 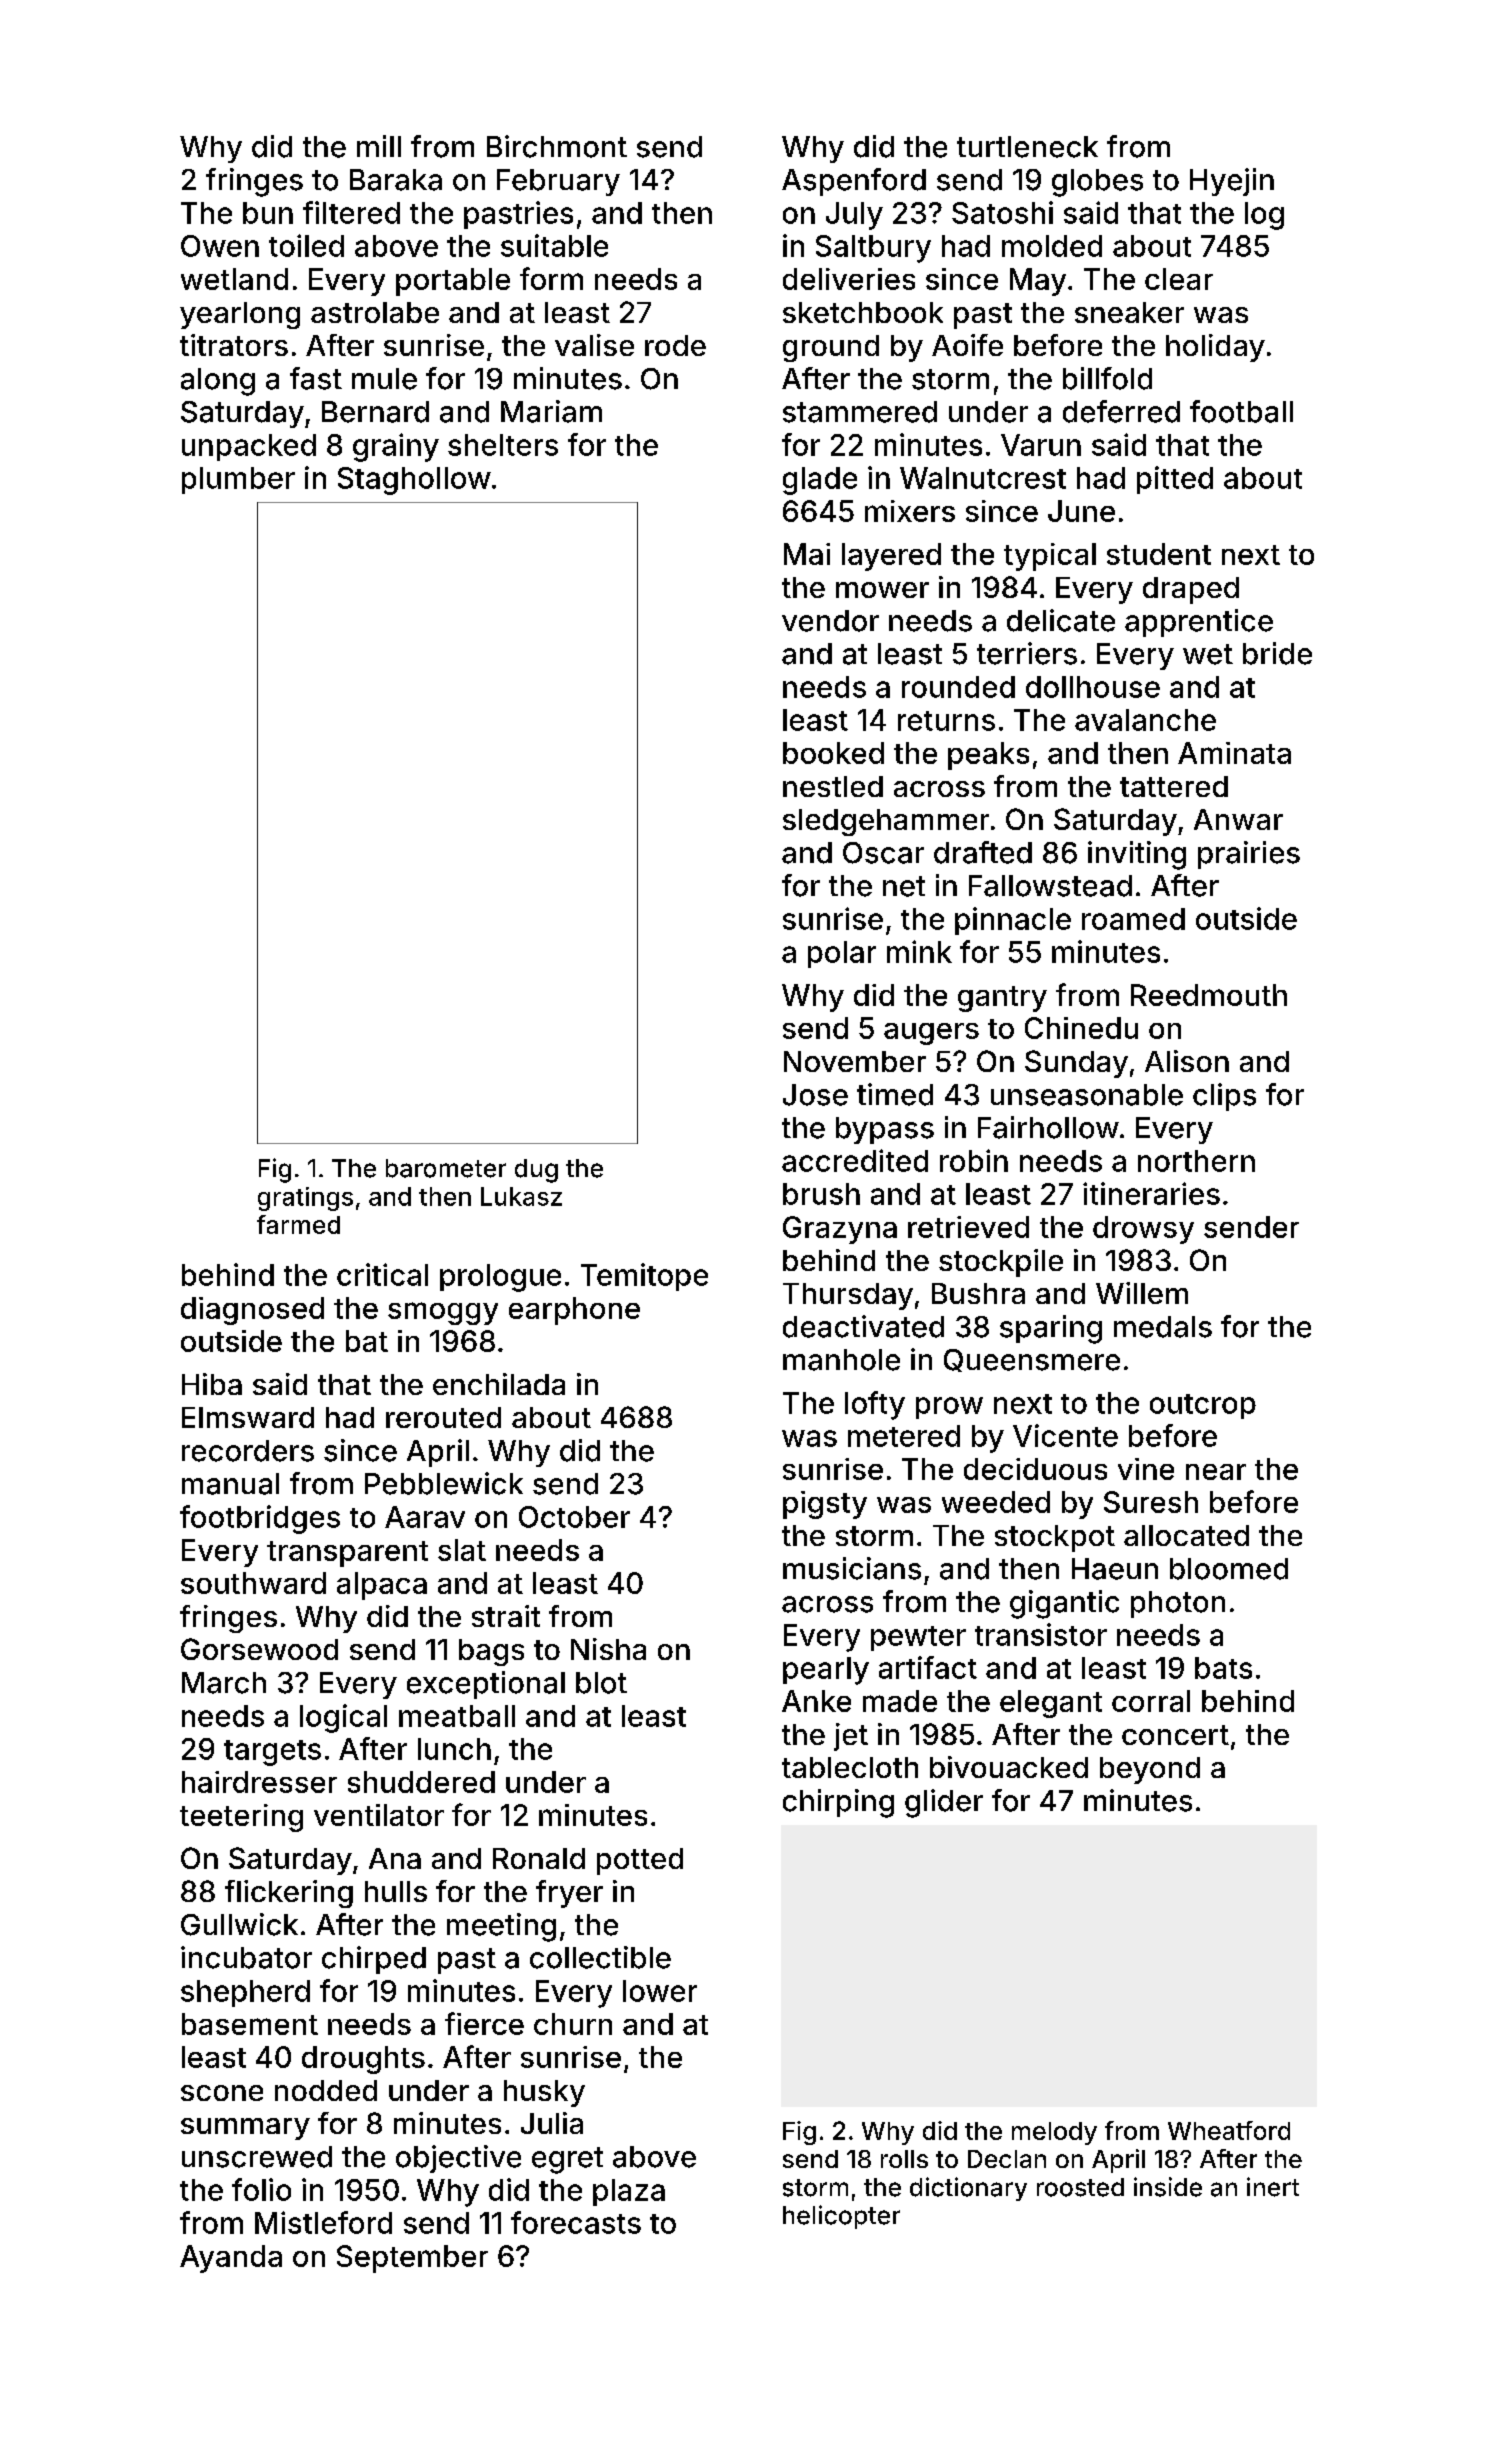 I want to click on shelters, so click(x=503, y=445).
